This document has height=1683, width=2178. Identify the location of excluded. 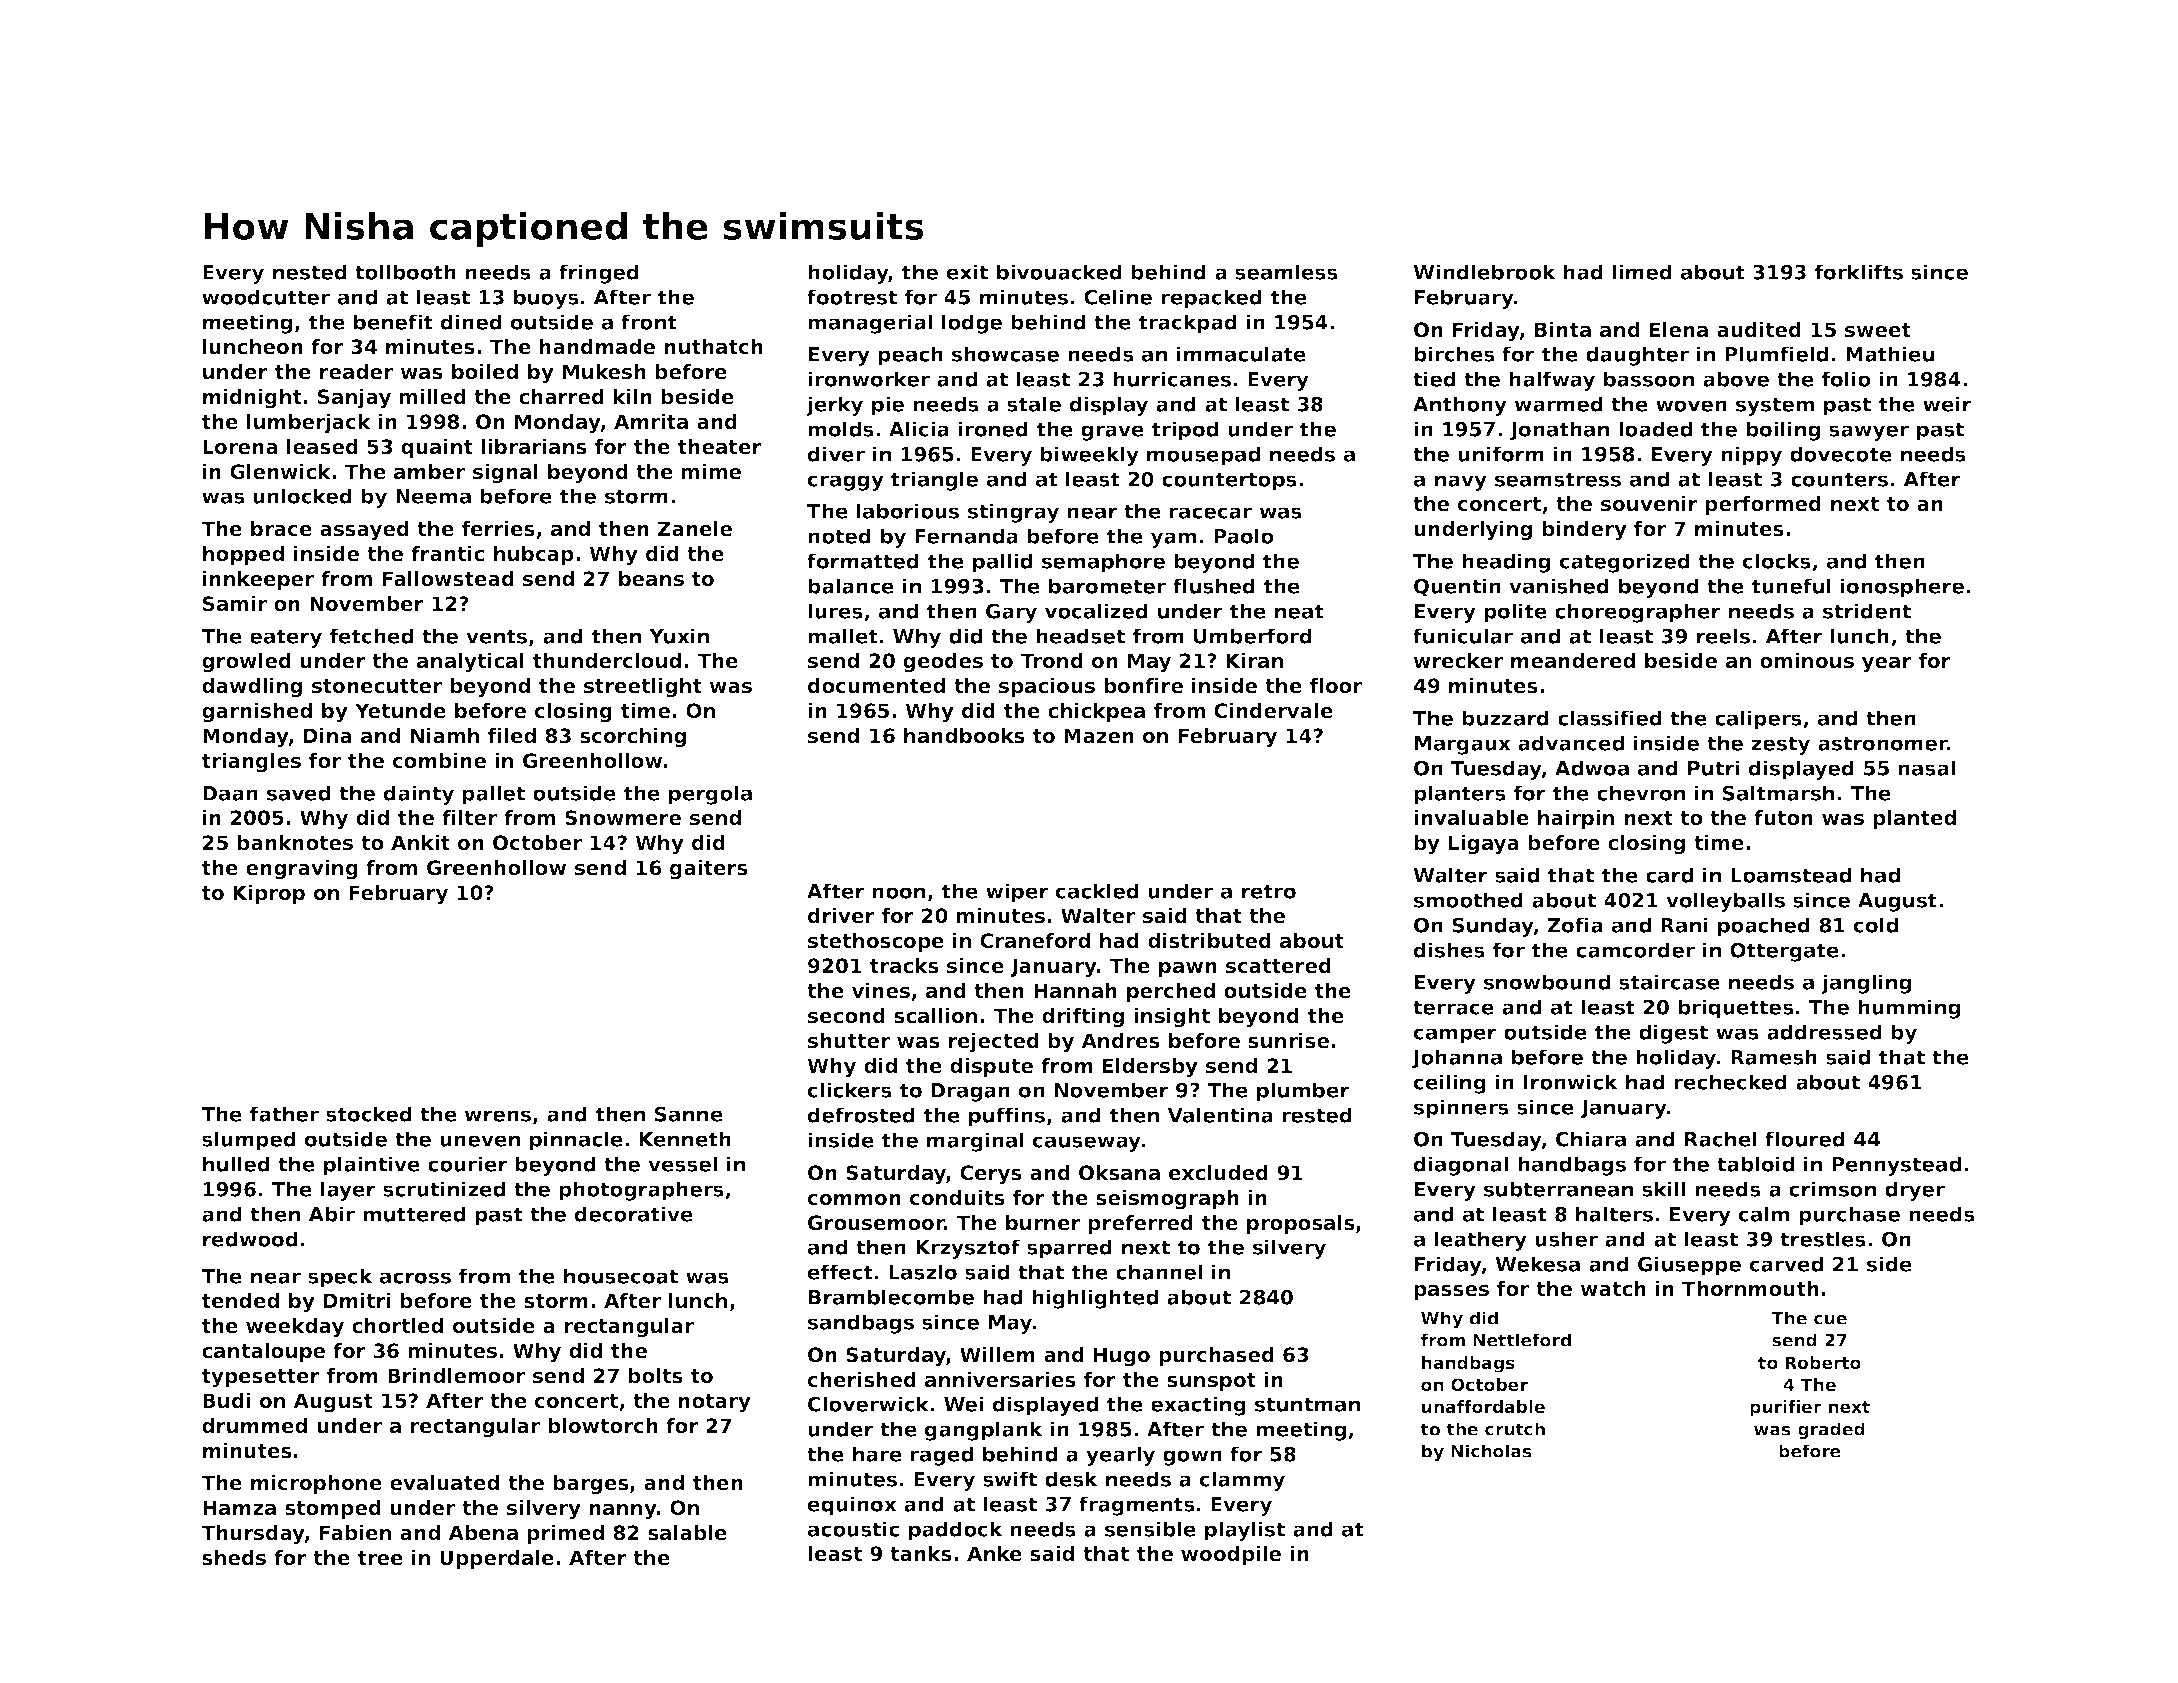
(1218, 1173).
